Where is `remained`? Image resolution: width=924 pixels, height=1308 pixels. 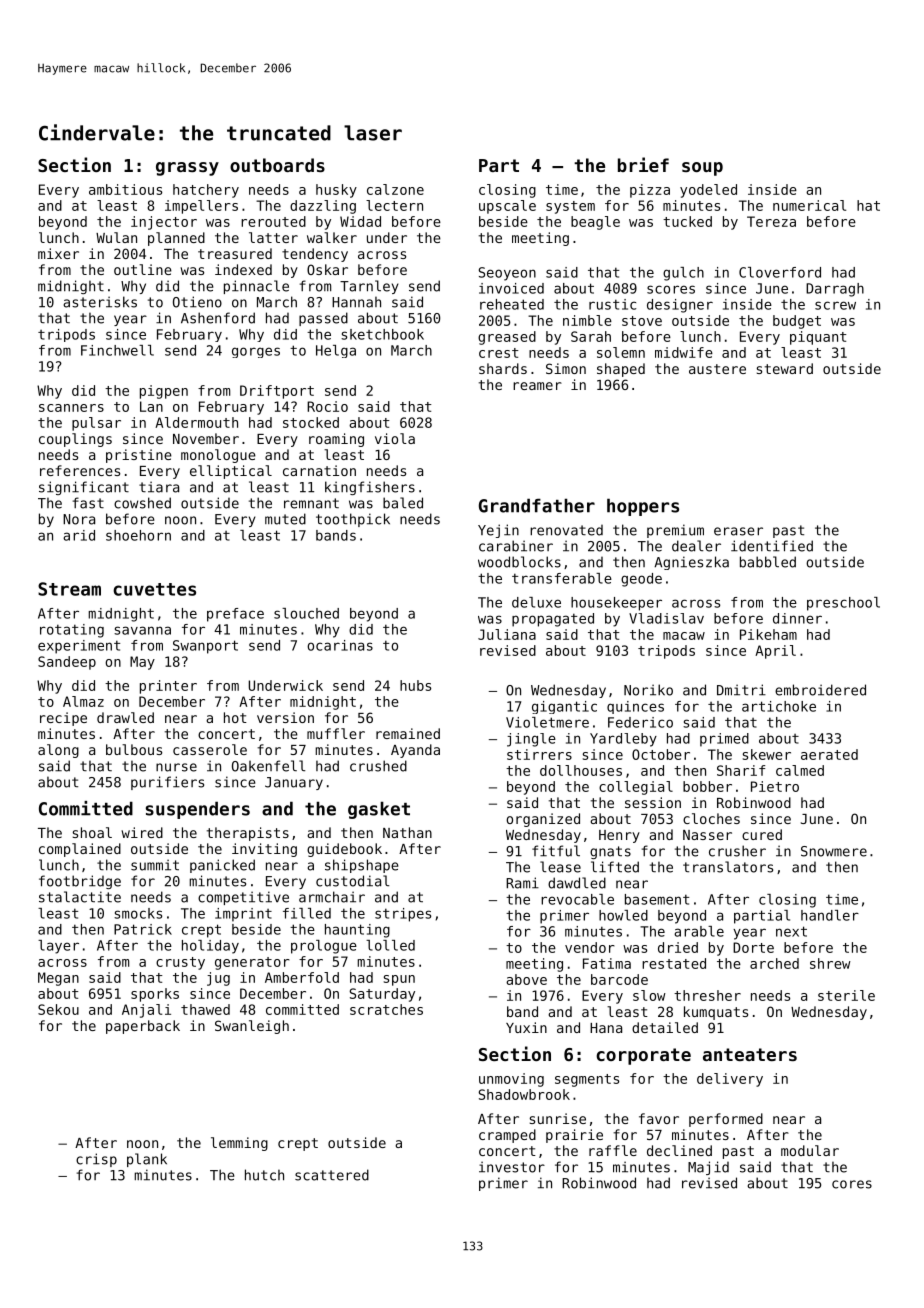 remained is located at coordinates (408, 733).
